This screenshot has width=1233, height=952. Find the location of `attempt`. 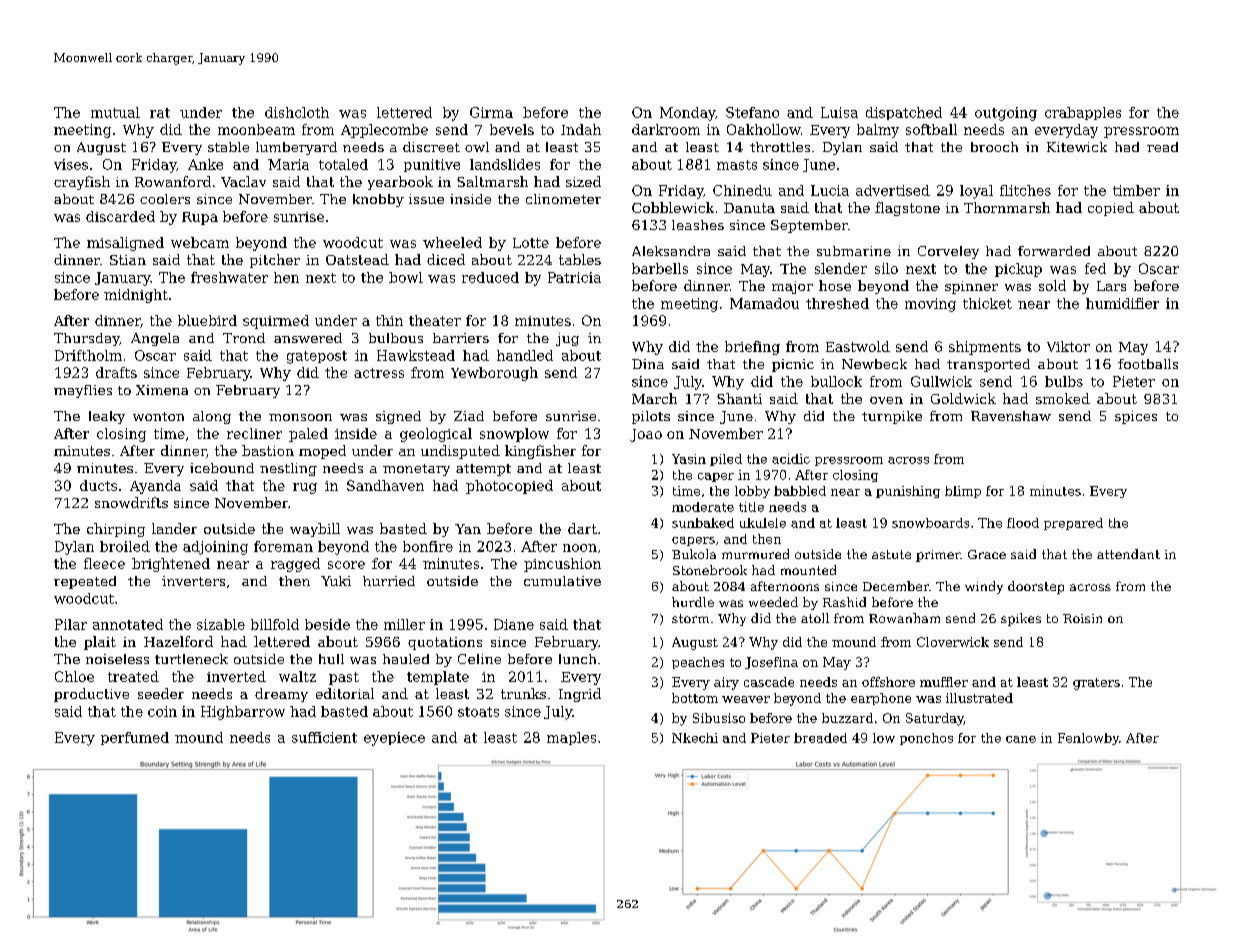

attempt is located at coordinates (483, 470).
